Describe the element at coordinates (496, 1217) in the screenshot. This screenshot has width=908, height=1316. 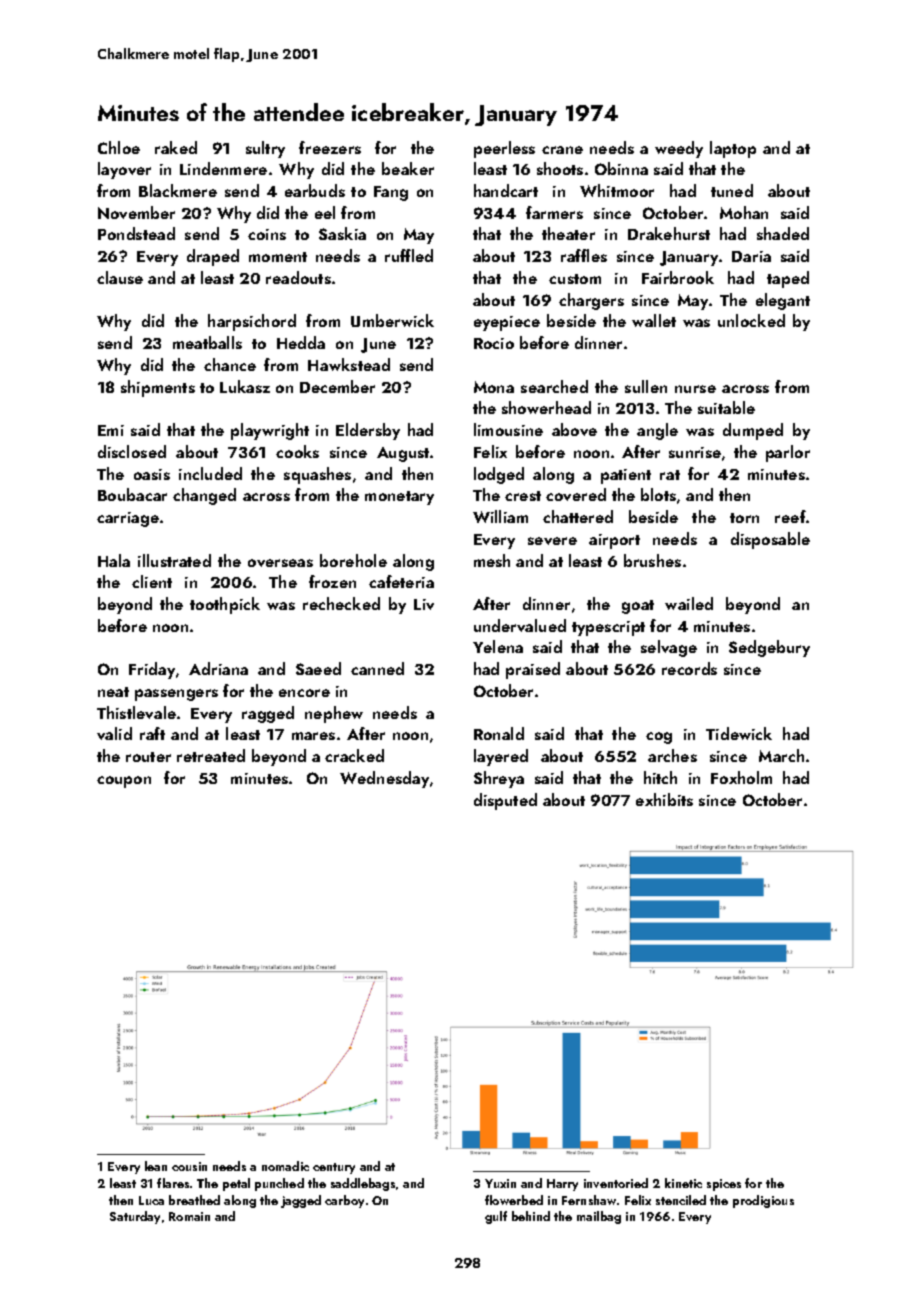
I see `gulf` at that location.
